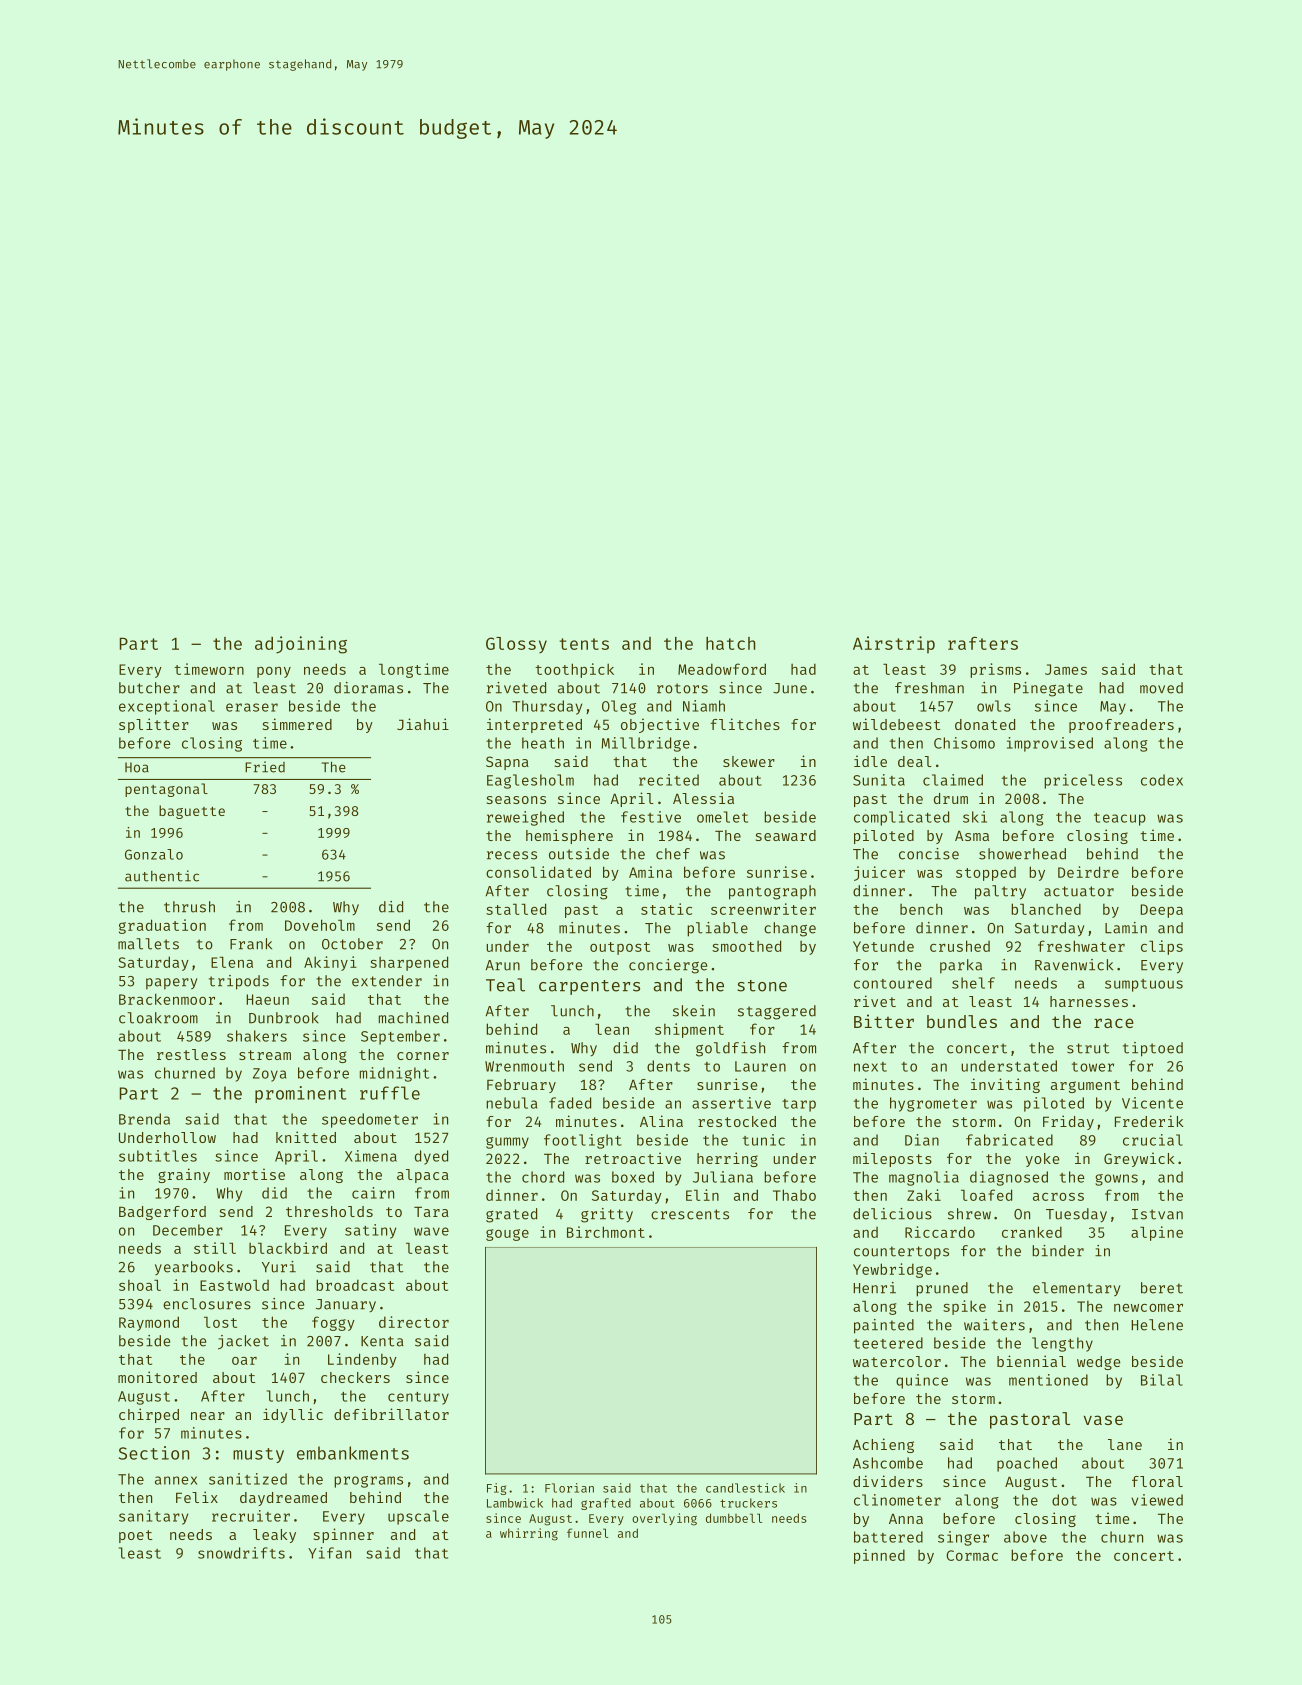  Describe the element at coordinates (1068, 1122) in the page. I see `Friday` at that location.
